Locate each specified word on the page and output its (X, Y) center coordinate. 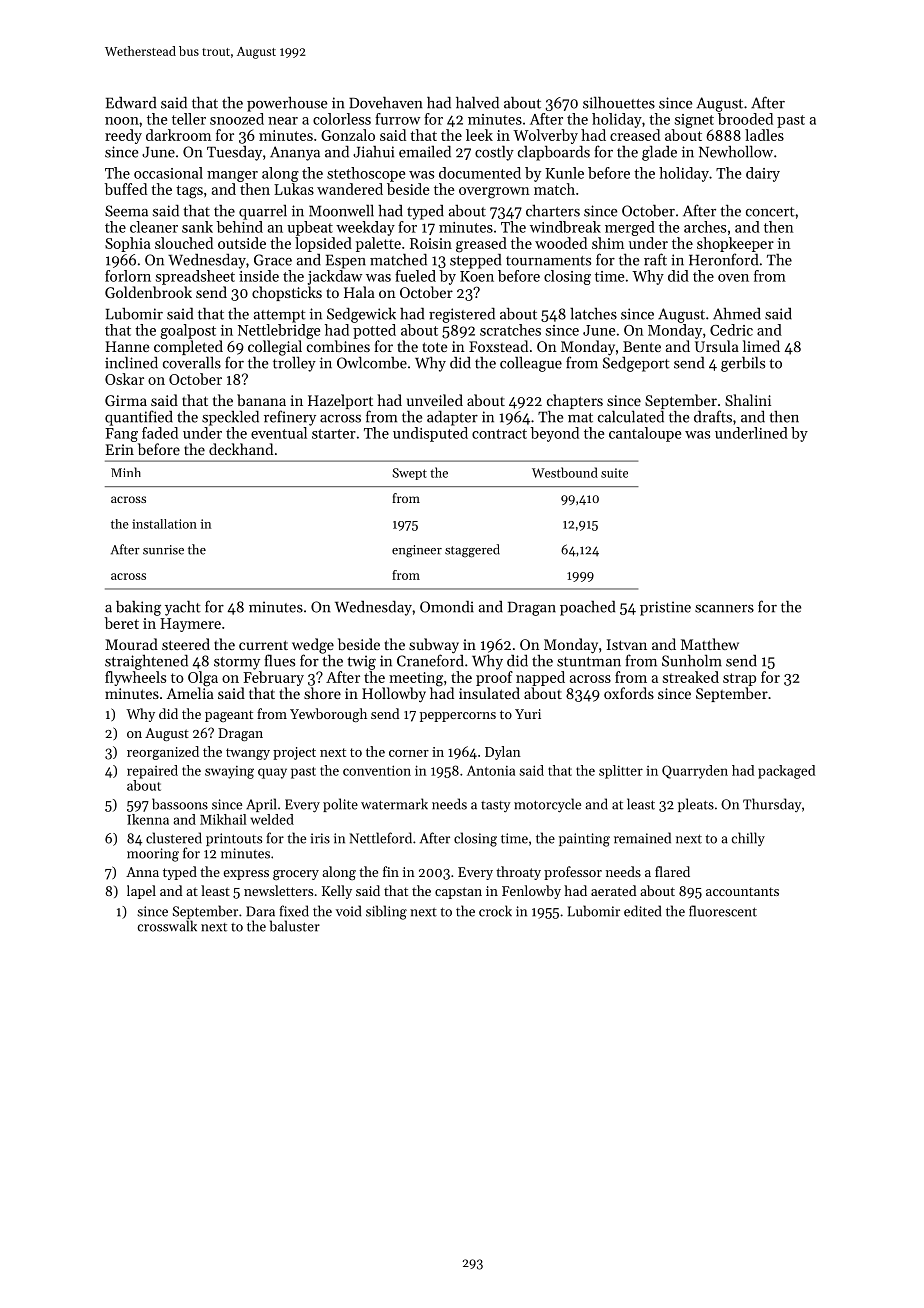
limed (761, 346)
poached (587, 608)
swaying (229, 772)
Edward (131, 103)
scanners (724, 609)
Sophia (128, 244)
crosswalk (167, 926)
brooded (745, 119)
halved (477, 102)
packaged (786, 772)
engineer (417, 551)
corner (409, 753)
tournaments (548, 261)
